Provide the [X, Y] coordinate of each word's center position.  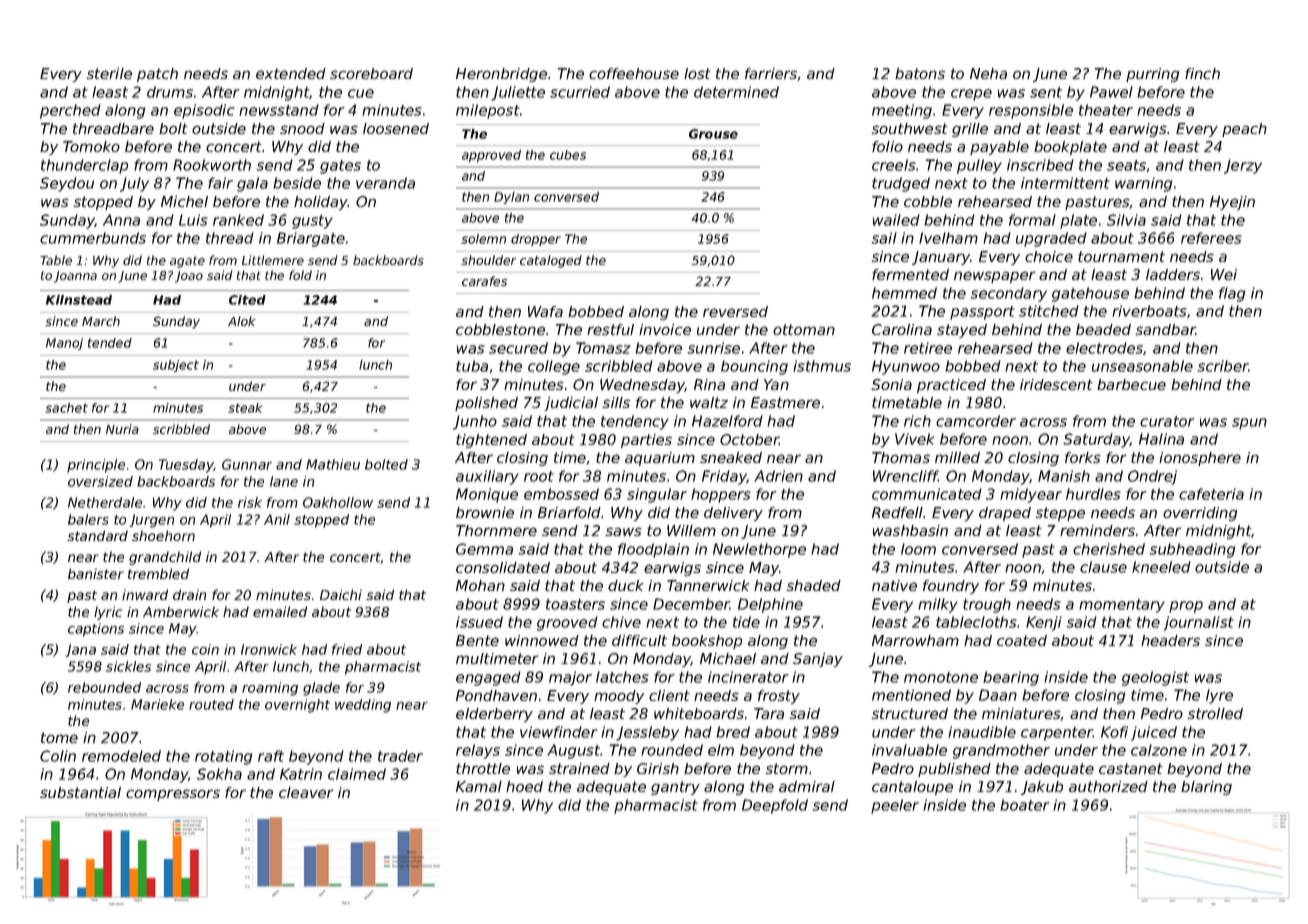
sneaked [731, 457]
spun [1249, 424]
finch [1202, 73]
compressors [173, 795]
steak [245, 408]
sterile [109, 73]
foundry [951, 587]
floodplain [653, 550]
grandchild [165, 558]
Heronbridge [501, 75]
